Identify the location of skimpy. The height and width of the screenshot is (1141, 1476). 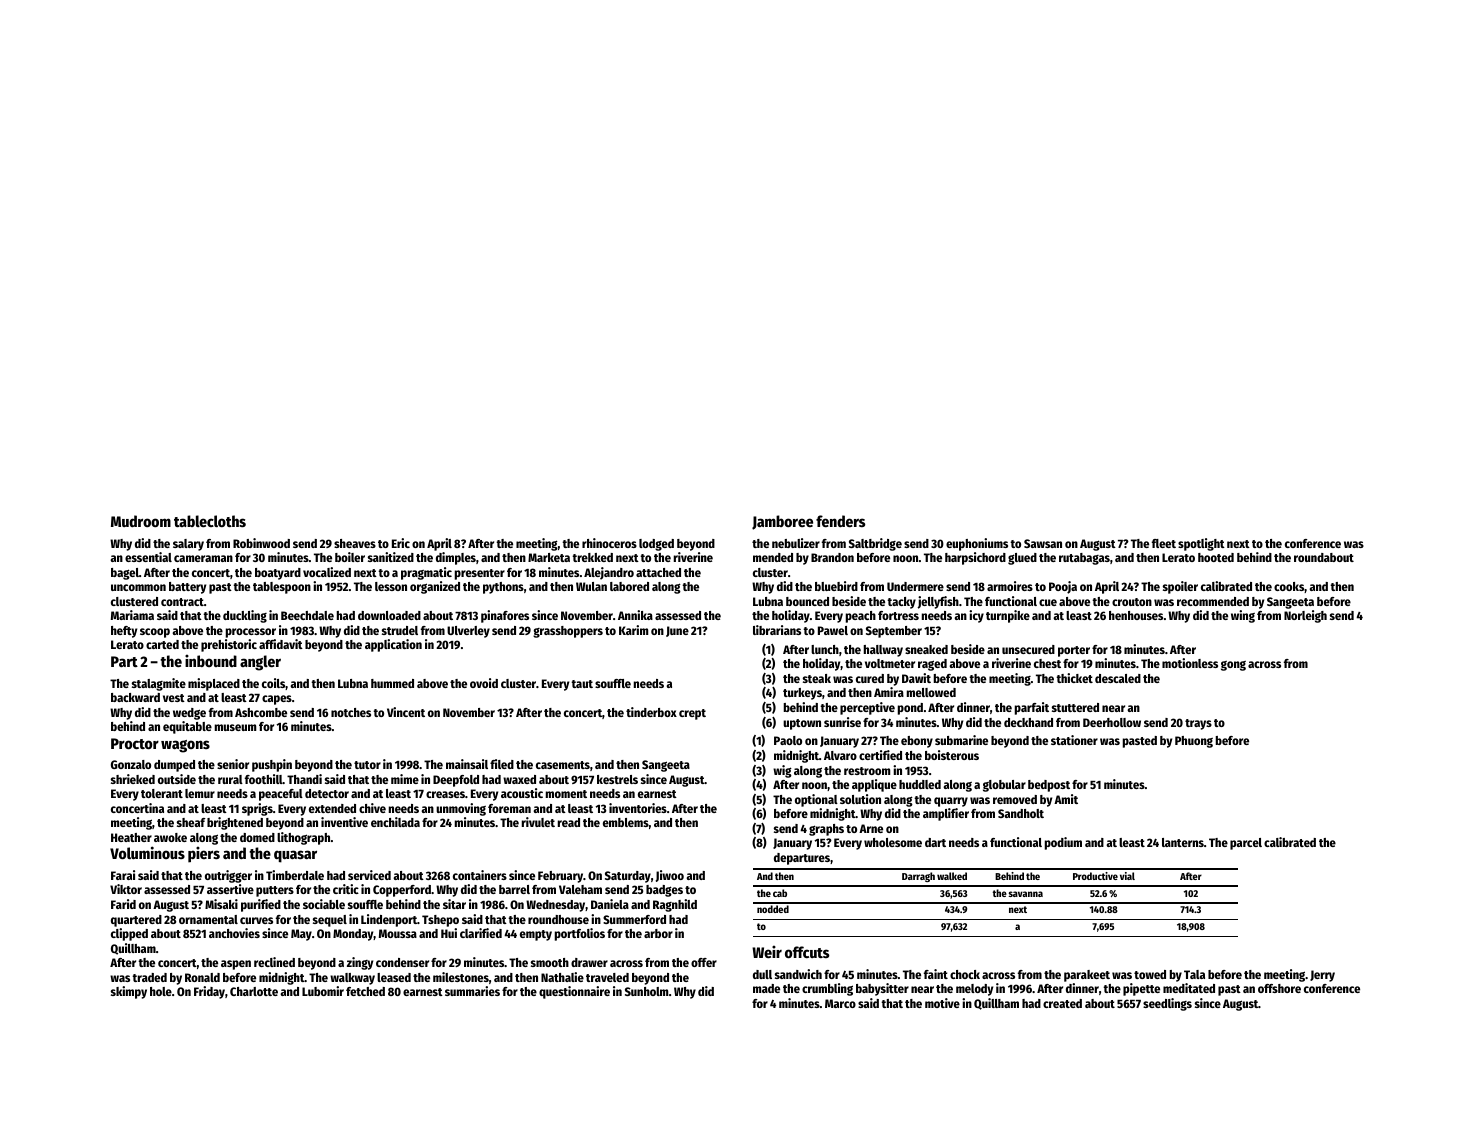
(129, 992).
